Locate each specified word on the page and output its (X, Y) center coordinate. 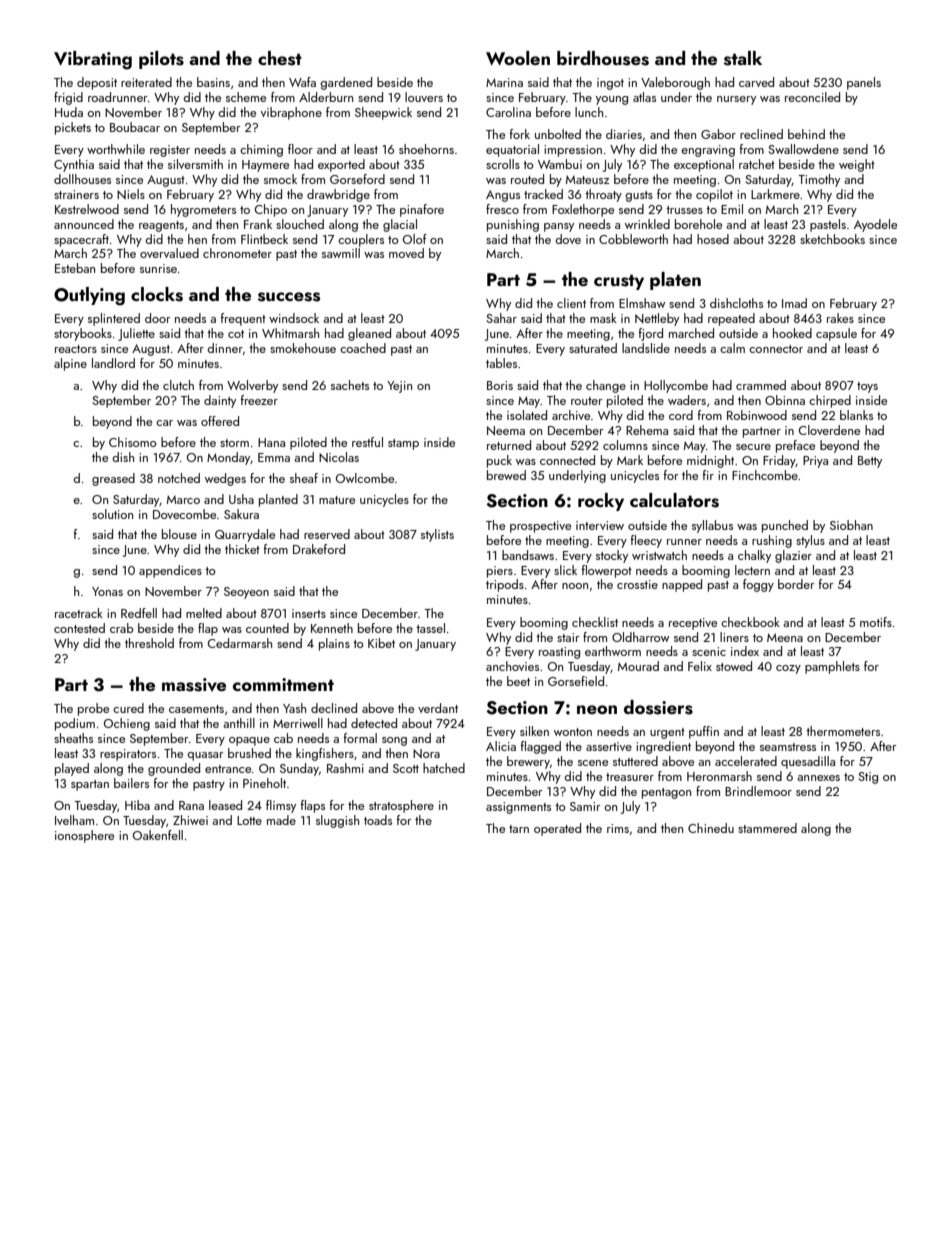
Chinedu (711, 828)
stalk (743, 58)
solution (112, 514)
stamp (403, 444)
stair (568, 637)
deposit (97, 83)
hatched (444, 768)
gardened (346, 83)
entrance (228, 769)
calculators (674, 500)
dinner (225, 348)
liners (734, 637)
